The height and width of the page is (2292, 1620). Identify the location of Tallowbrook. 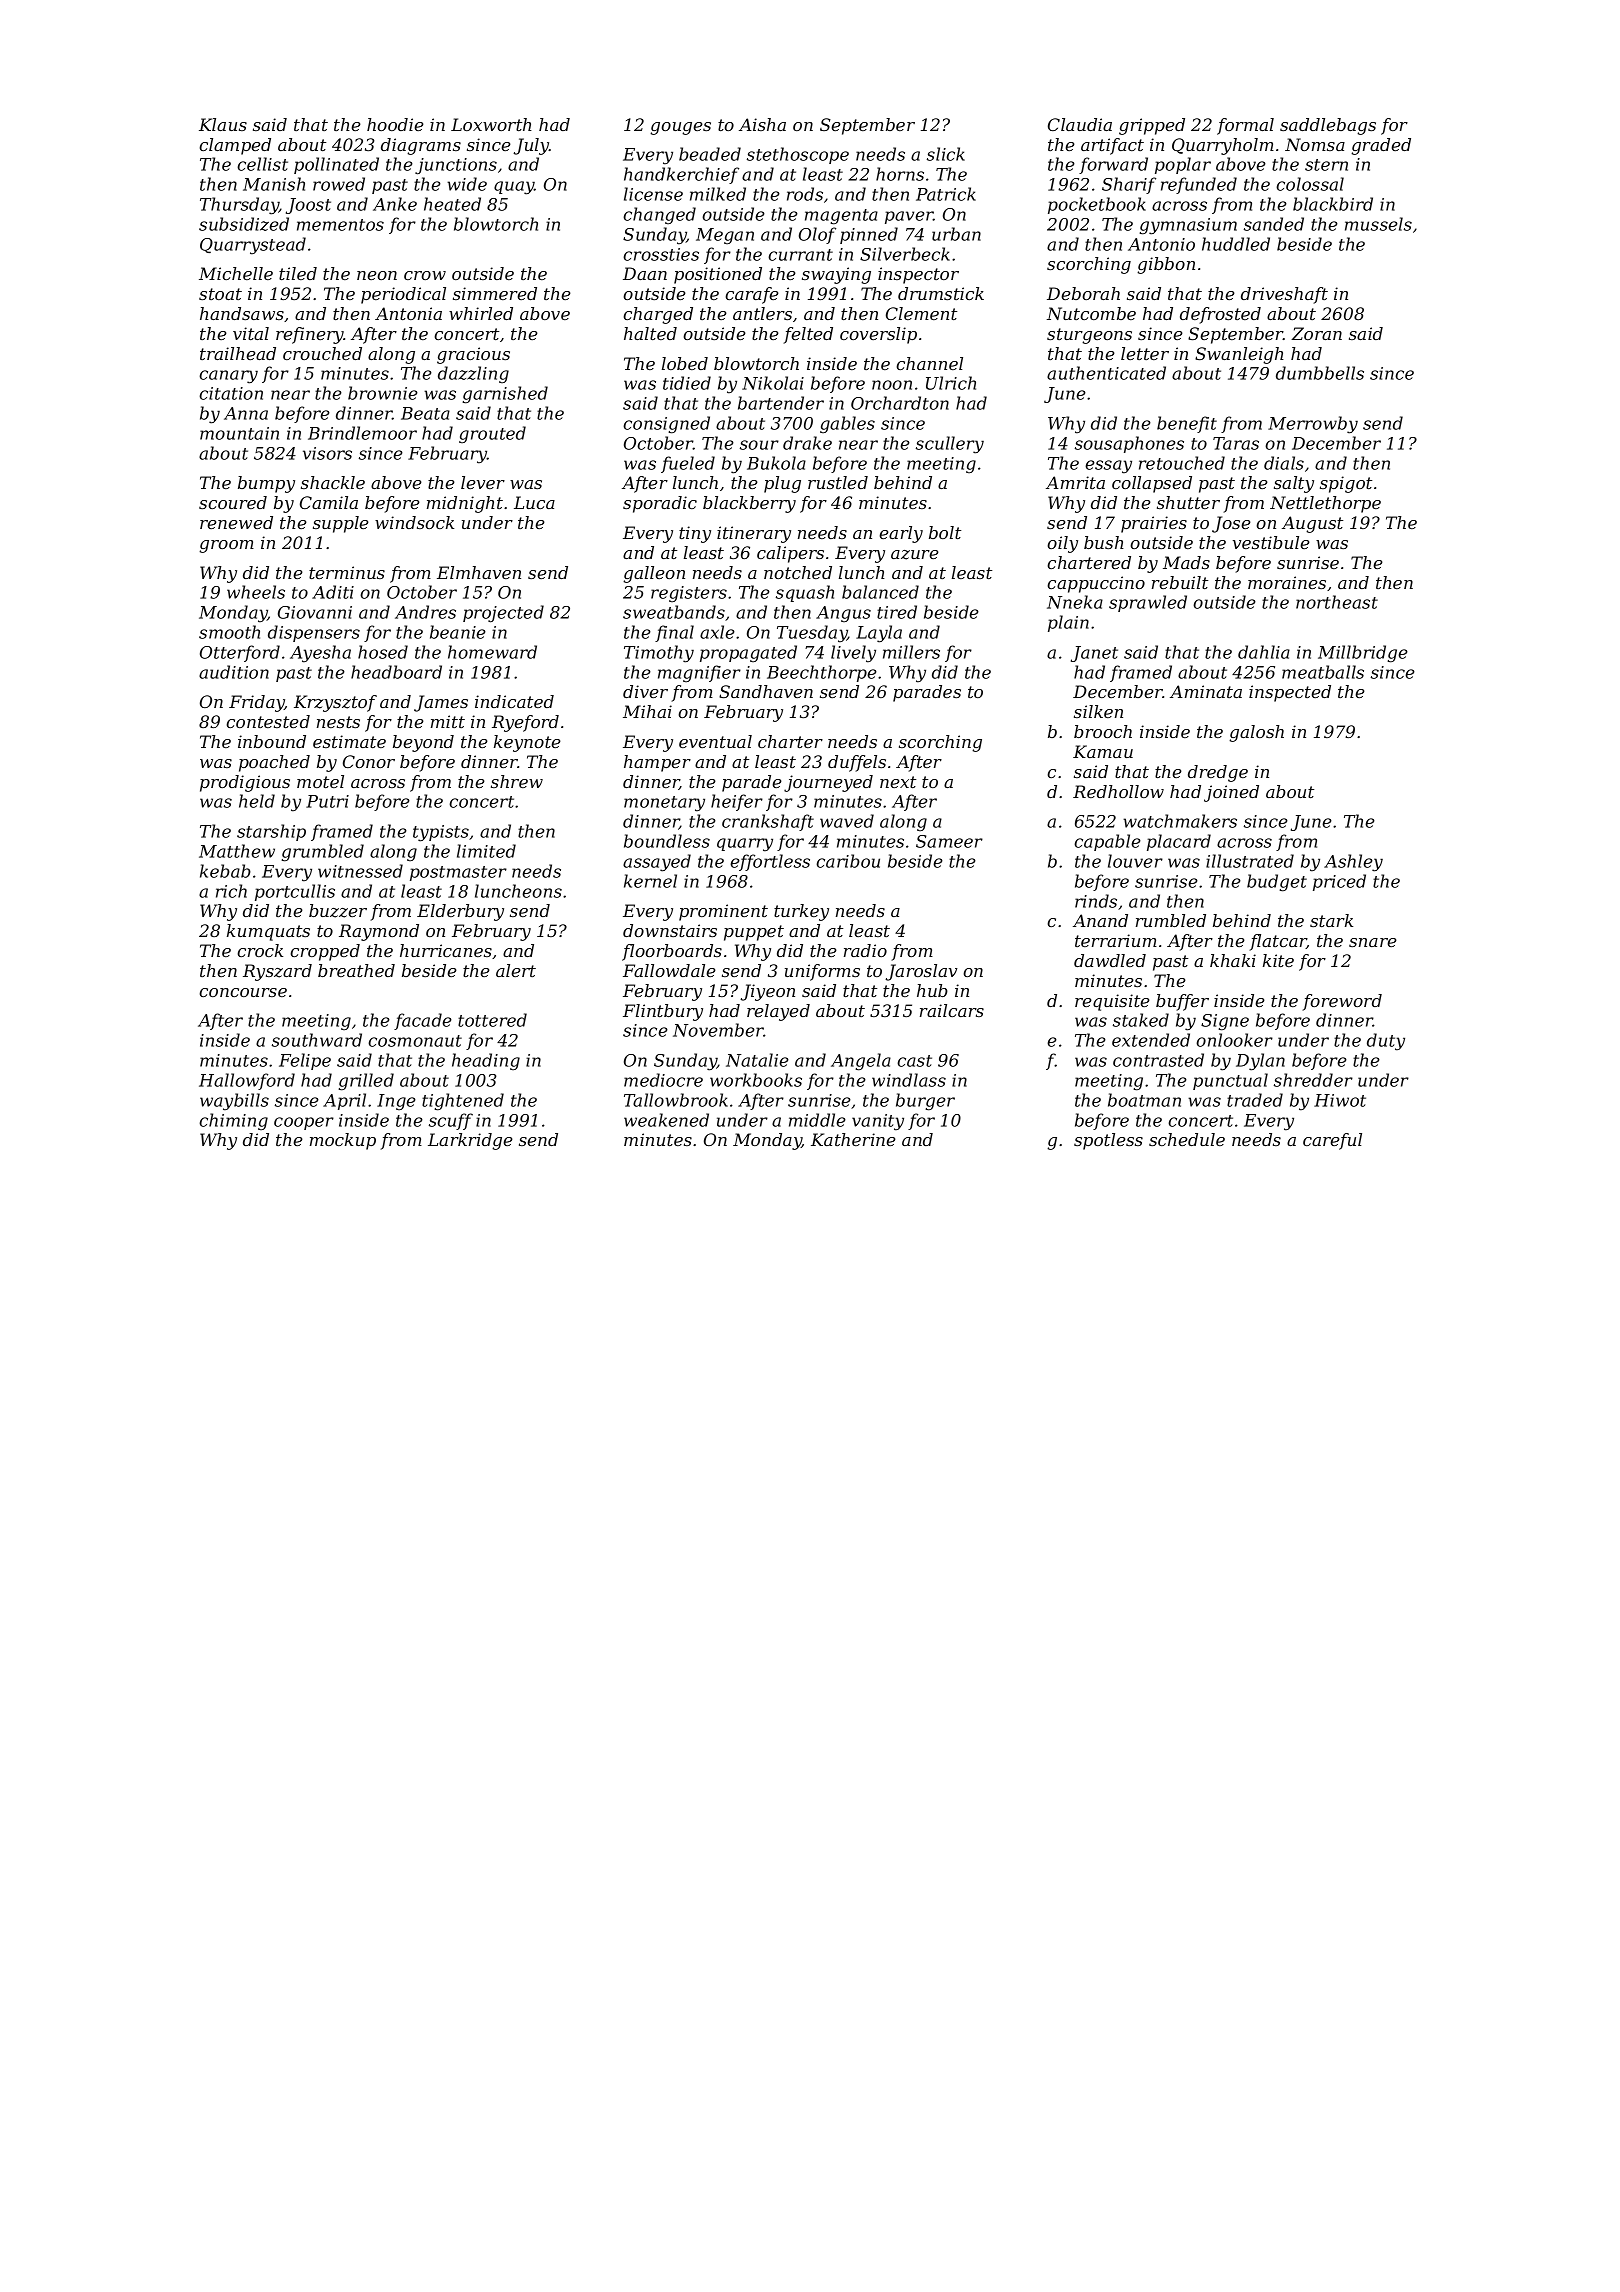
(676, 1100).
